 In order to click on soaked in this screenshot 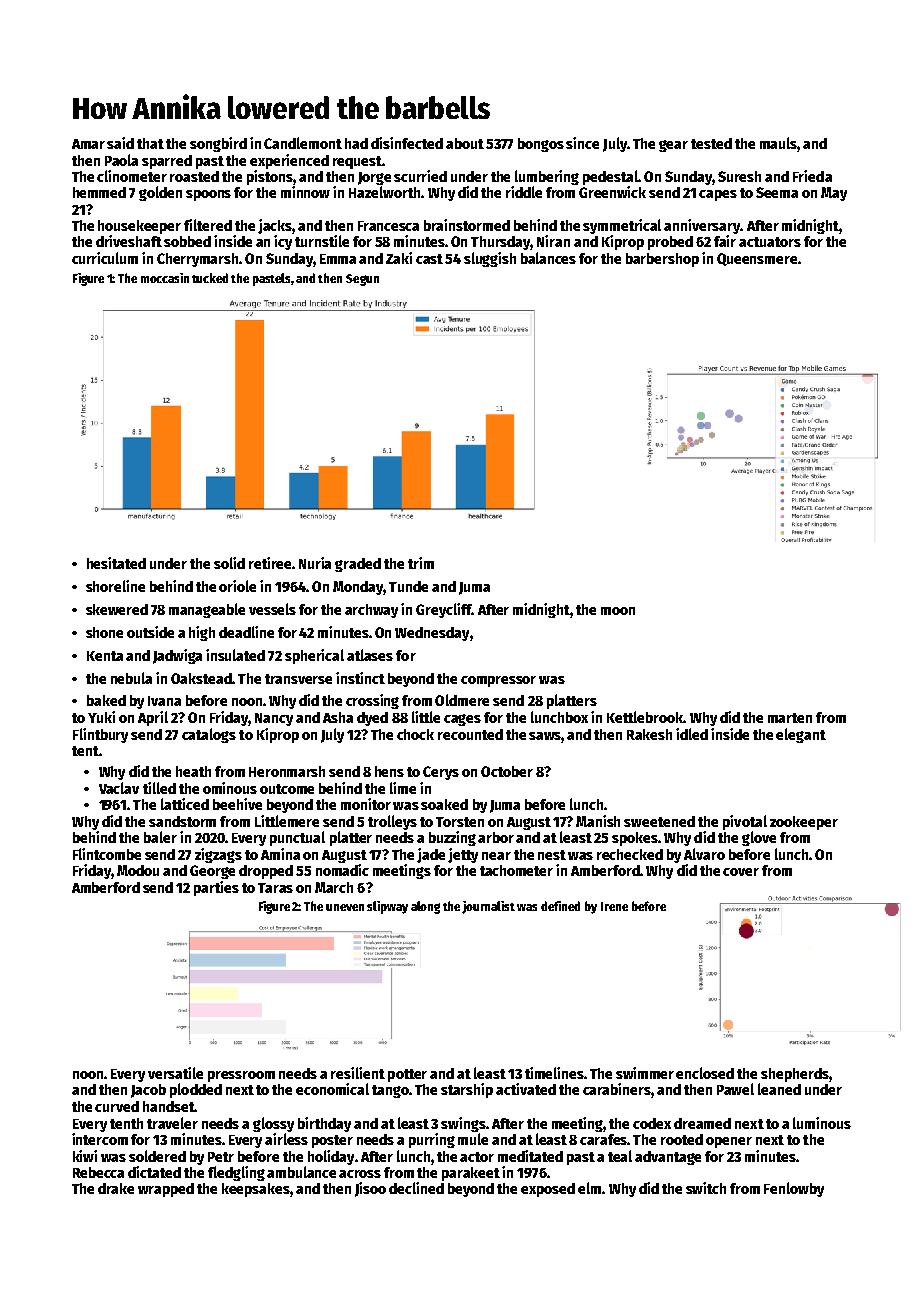, I will do `click(444, 804)`.
